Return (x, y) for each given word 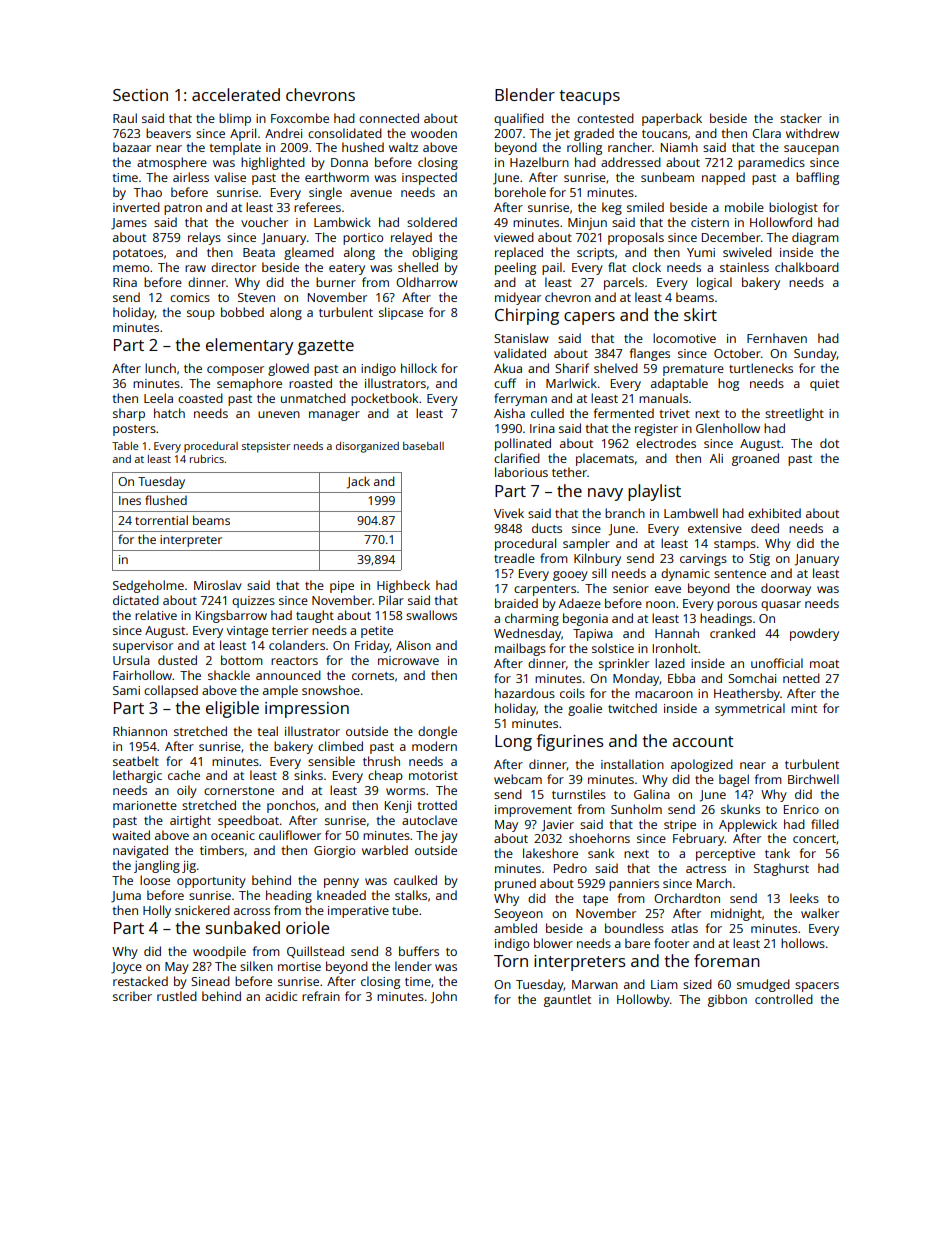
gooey (570, 576)
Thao (147, 192)
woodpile (219, 952)
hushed (363, 147)
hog (728, 384)
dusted (177, 660)
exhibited (774, 513)
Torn (511, 961)
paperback (672, 119)
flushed (166, 500)
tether (569, 472)
